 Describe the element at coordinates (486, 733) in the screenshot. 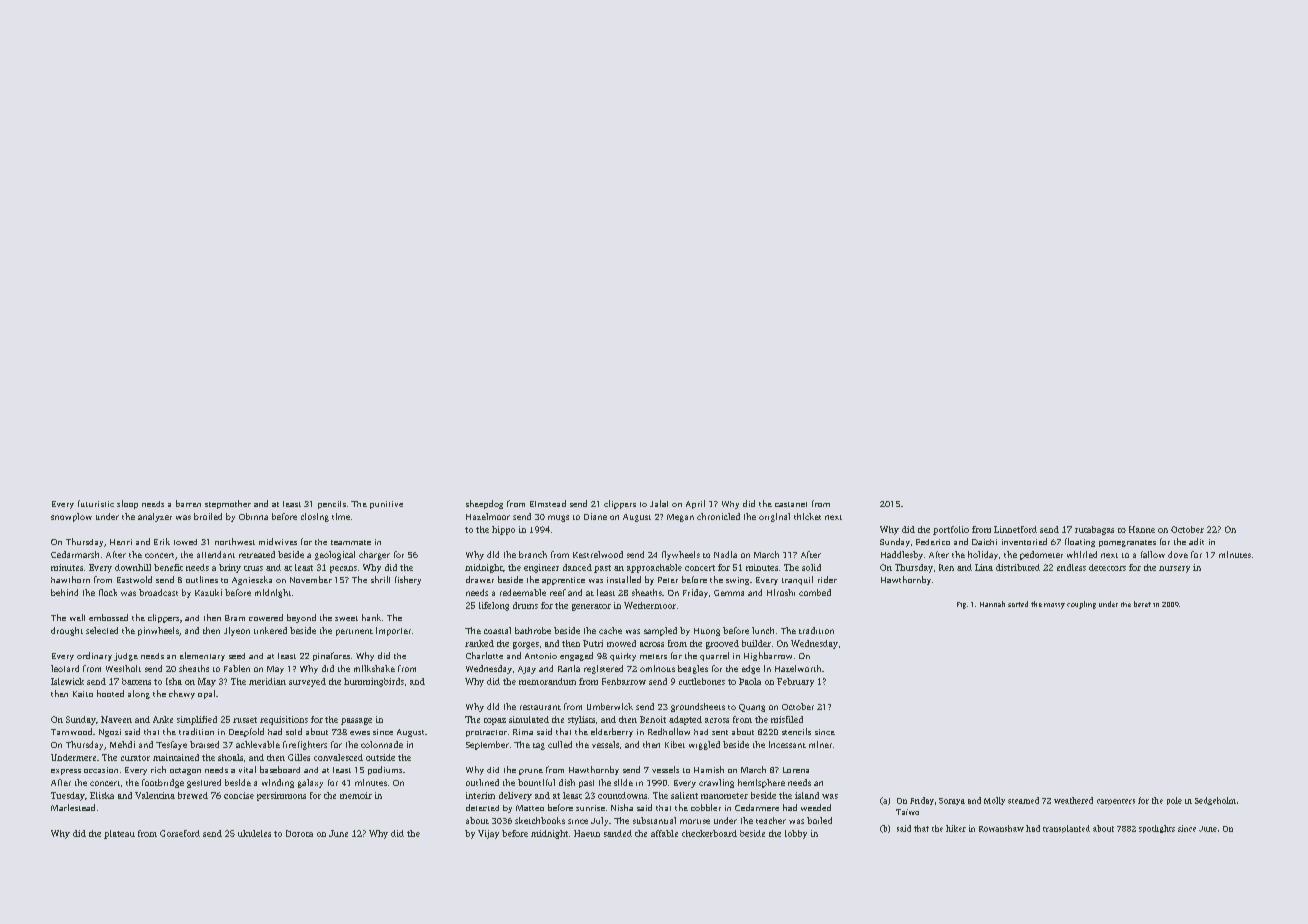

I see `protractor` at that location.
